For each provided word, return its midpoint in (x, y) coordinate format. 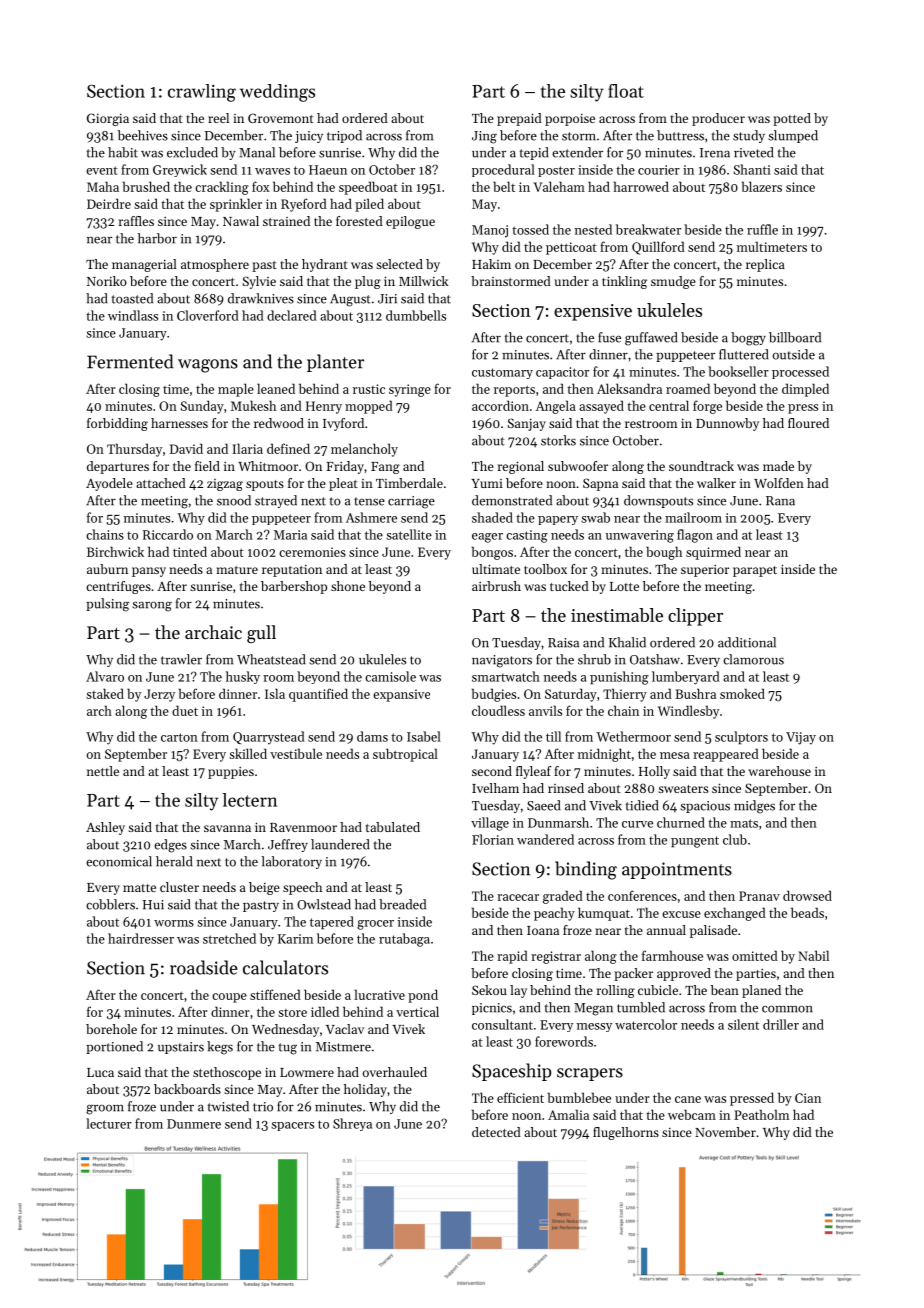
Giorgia (108, 119)
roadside (204, 967)
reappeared (726, 755)
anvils (545, 710)
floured (808, 423)
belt (504, 186)
